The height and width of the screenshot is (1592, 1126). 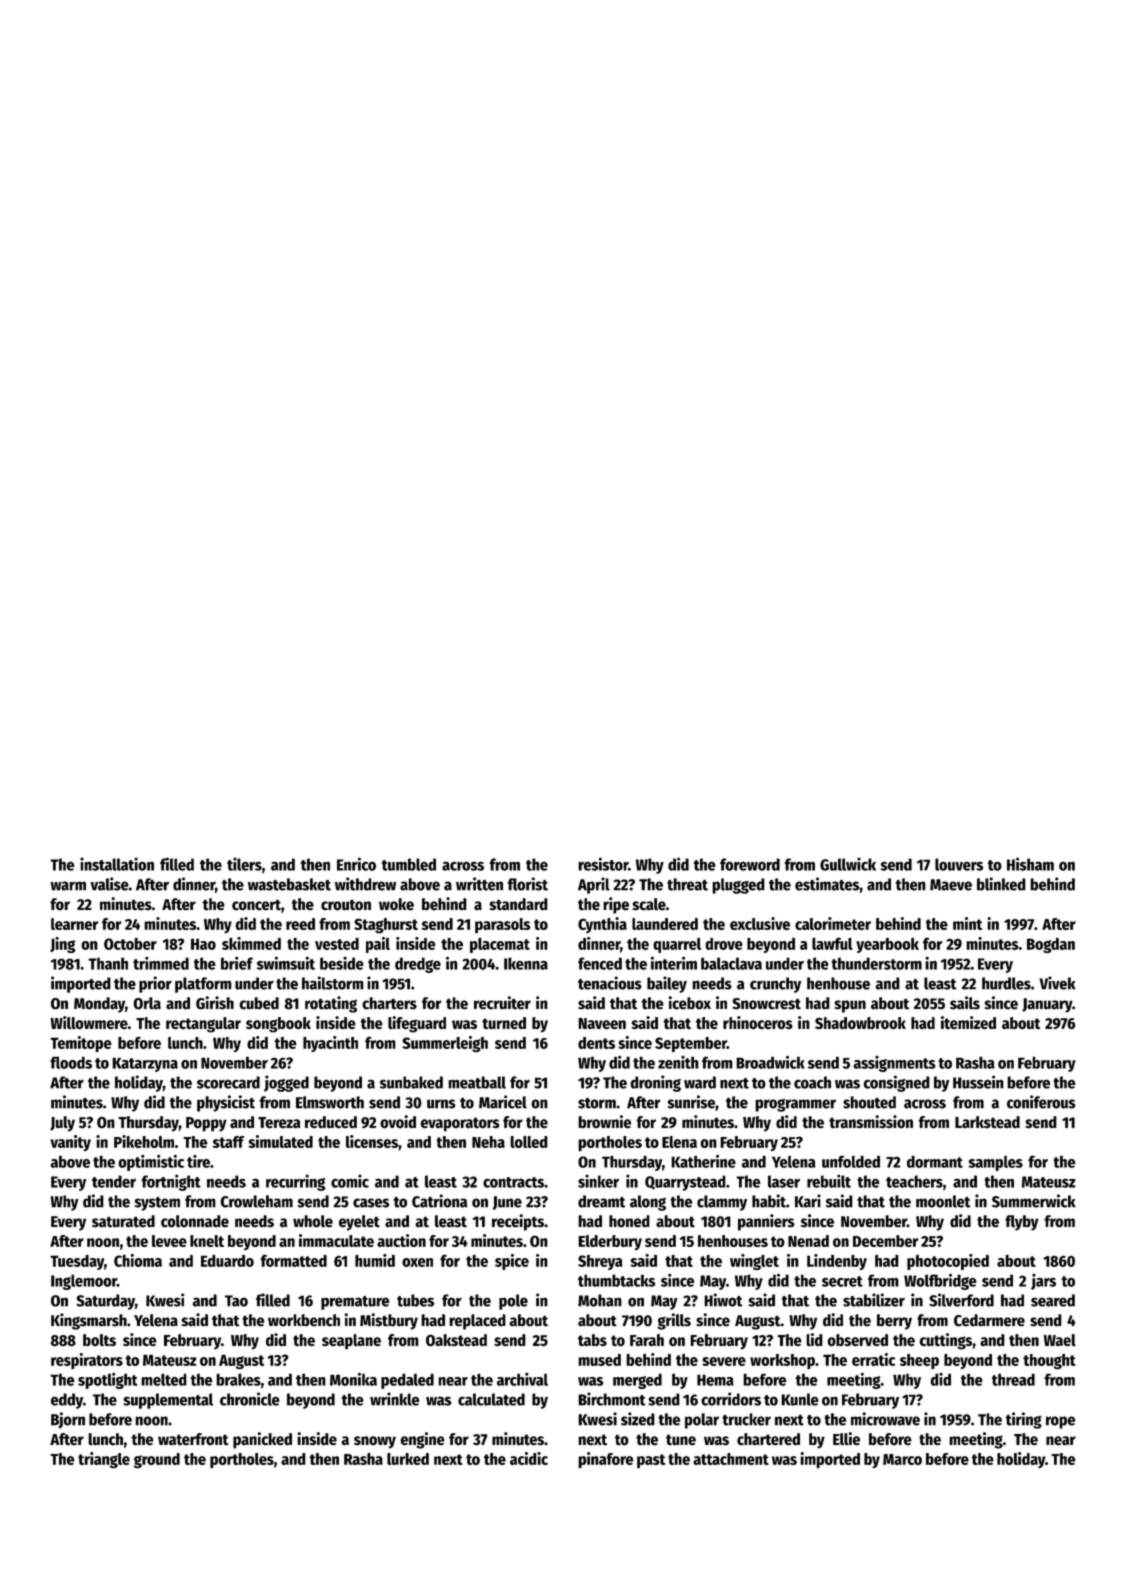 What do you see at coordinates (529, 1458) in the screenshot?
I see `acidic` at bounding box center [529, 1458].
